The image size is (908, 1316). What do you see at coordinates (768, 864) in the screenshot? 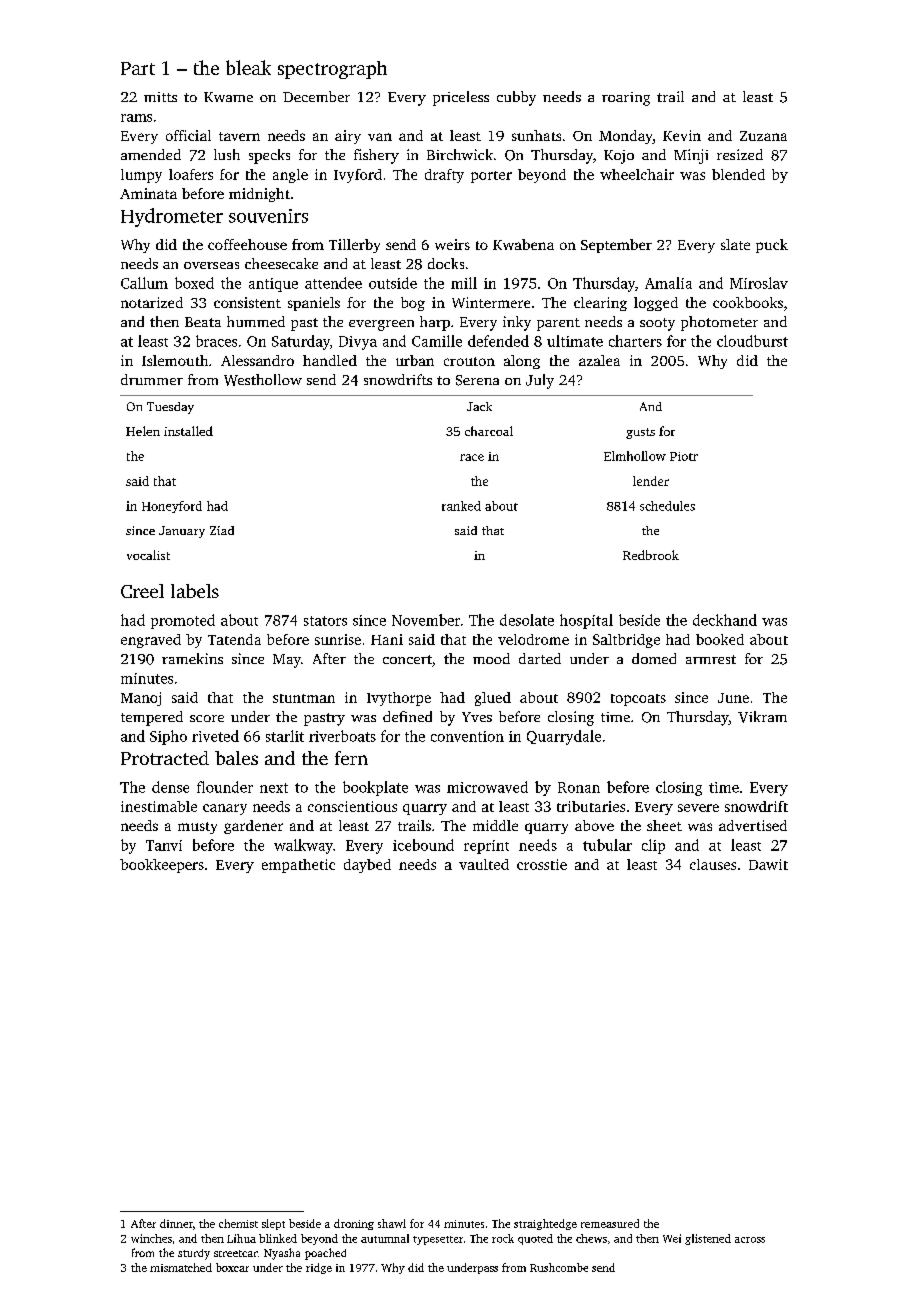
I see `Dawit` at bounding box center [768, 864].
